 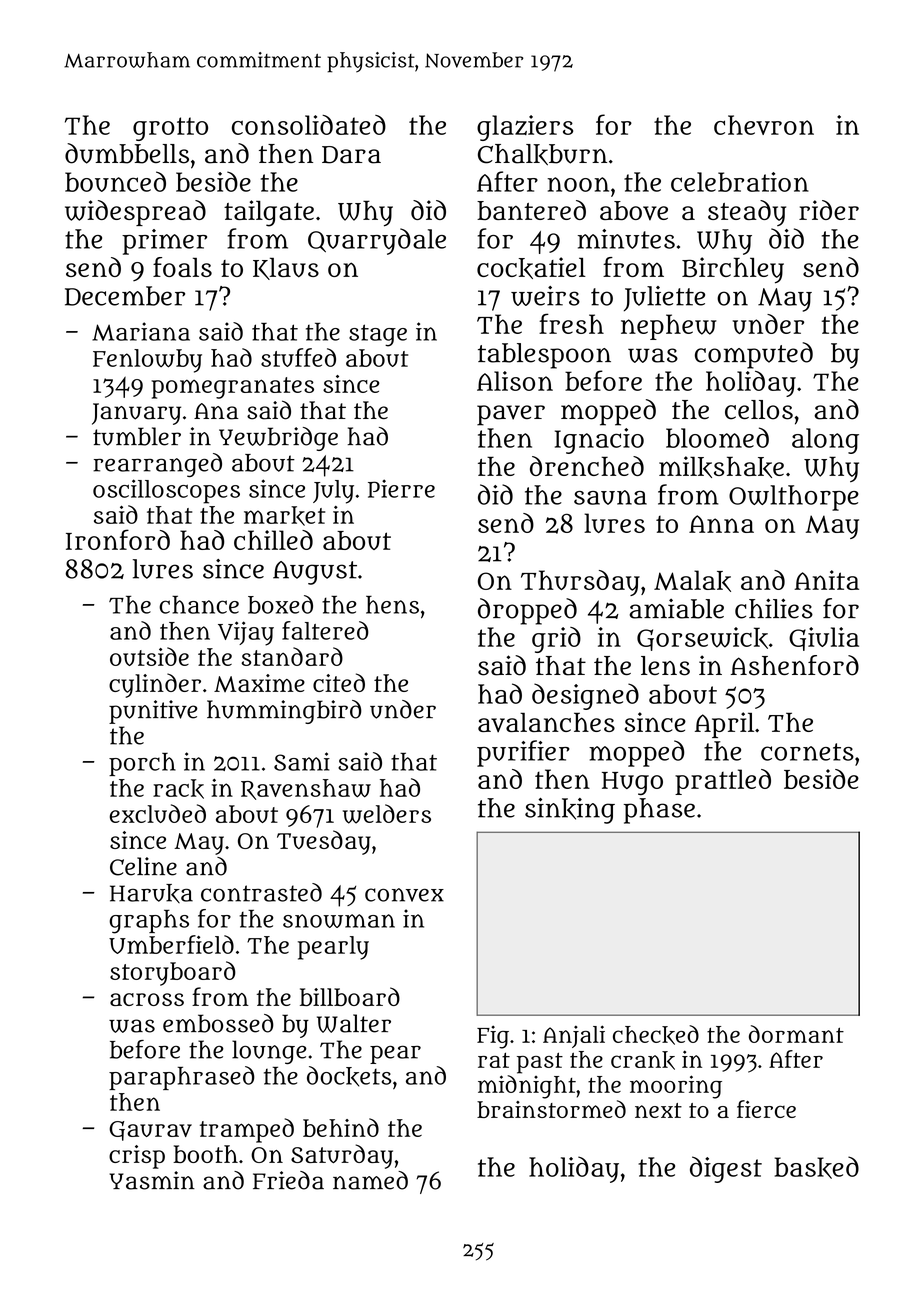 What do you see at coordinates (774, 608) in the screenshot?
I see `chilies` at bounding box center [774, 608].
